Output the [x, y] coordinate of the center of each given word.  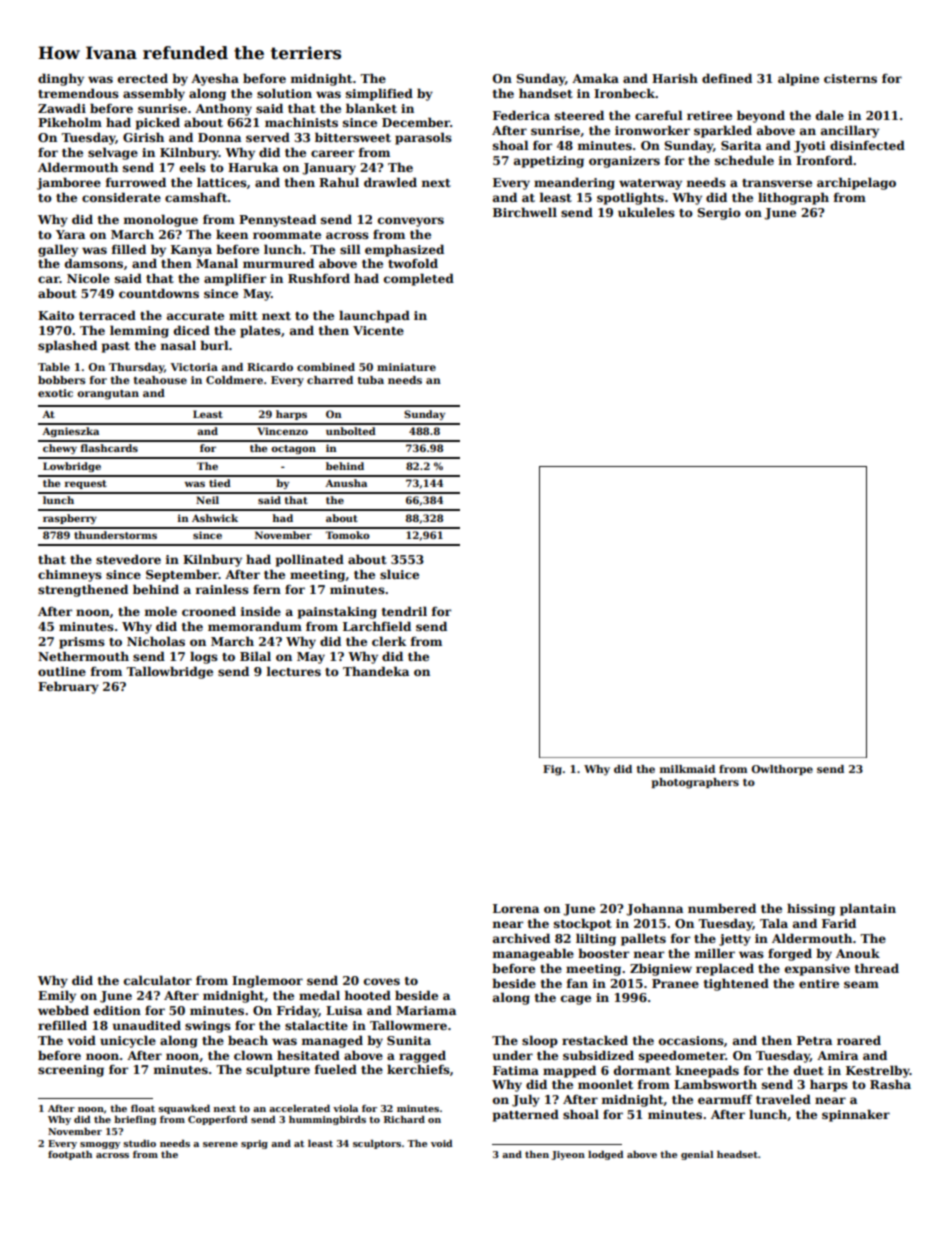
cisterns [850, 78]
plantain [868, 909]
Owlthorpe [782, 770]
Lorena [516, 908]
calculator [158, 980]
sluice [399, 574]
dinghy [61, 79]
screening [71, 1071]
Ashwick [215, 518]
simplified [379, 94]
